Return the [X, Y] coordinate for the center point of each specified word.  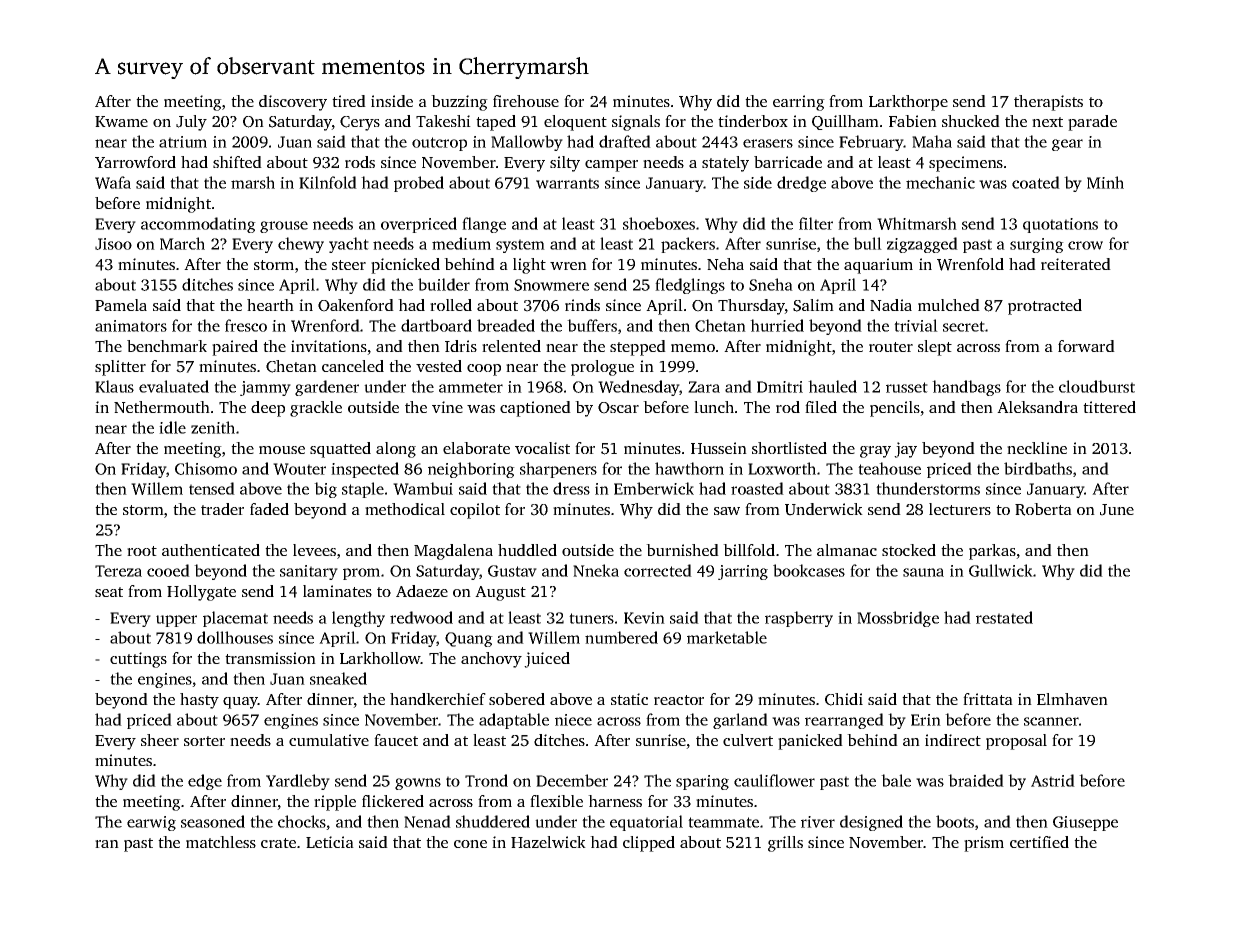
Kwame [121, 121]
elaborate [476, 448]
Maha [932, 141]
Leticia [330, 842]
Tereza [118, 571]
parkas [992, 552]
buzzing [459, 103]
